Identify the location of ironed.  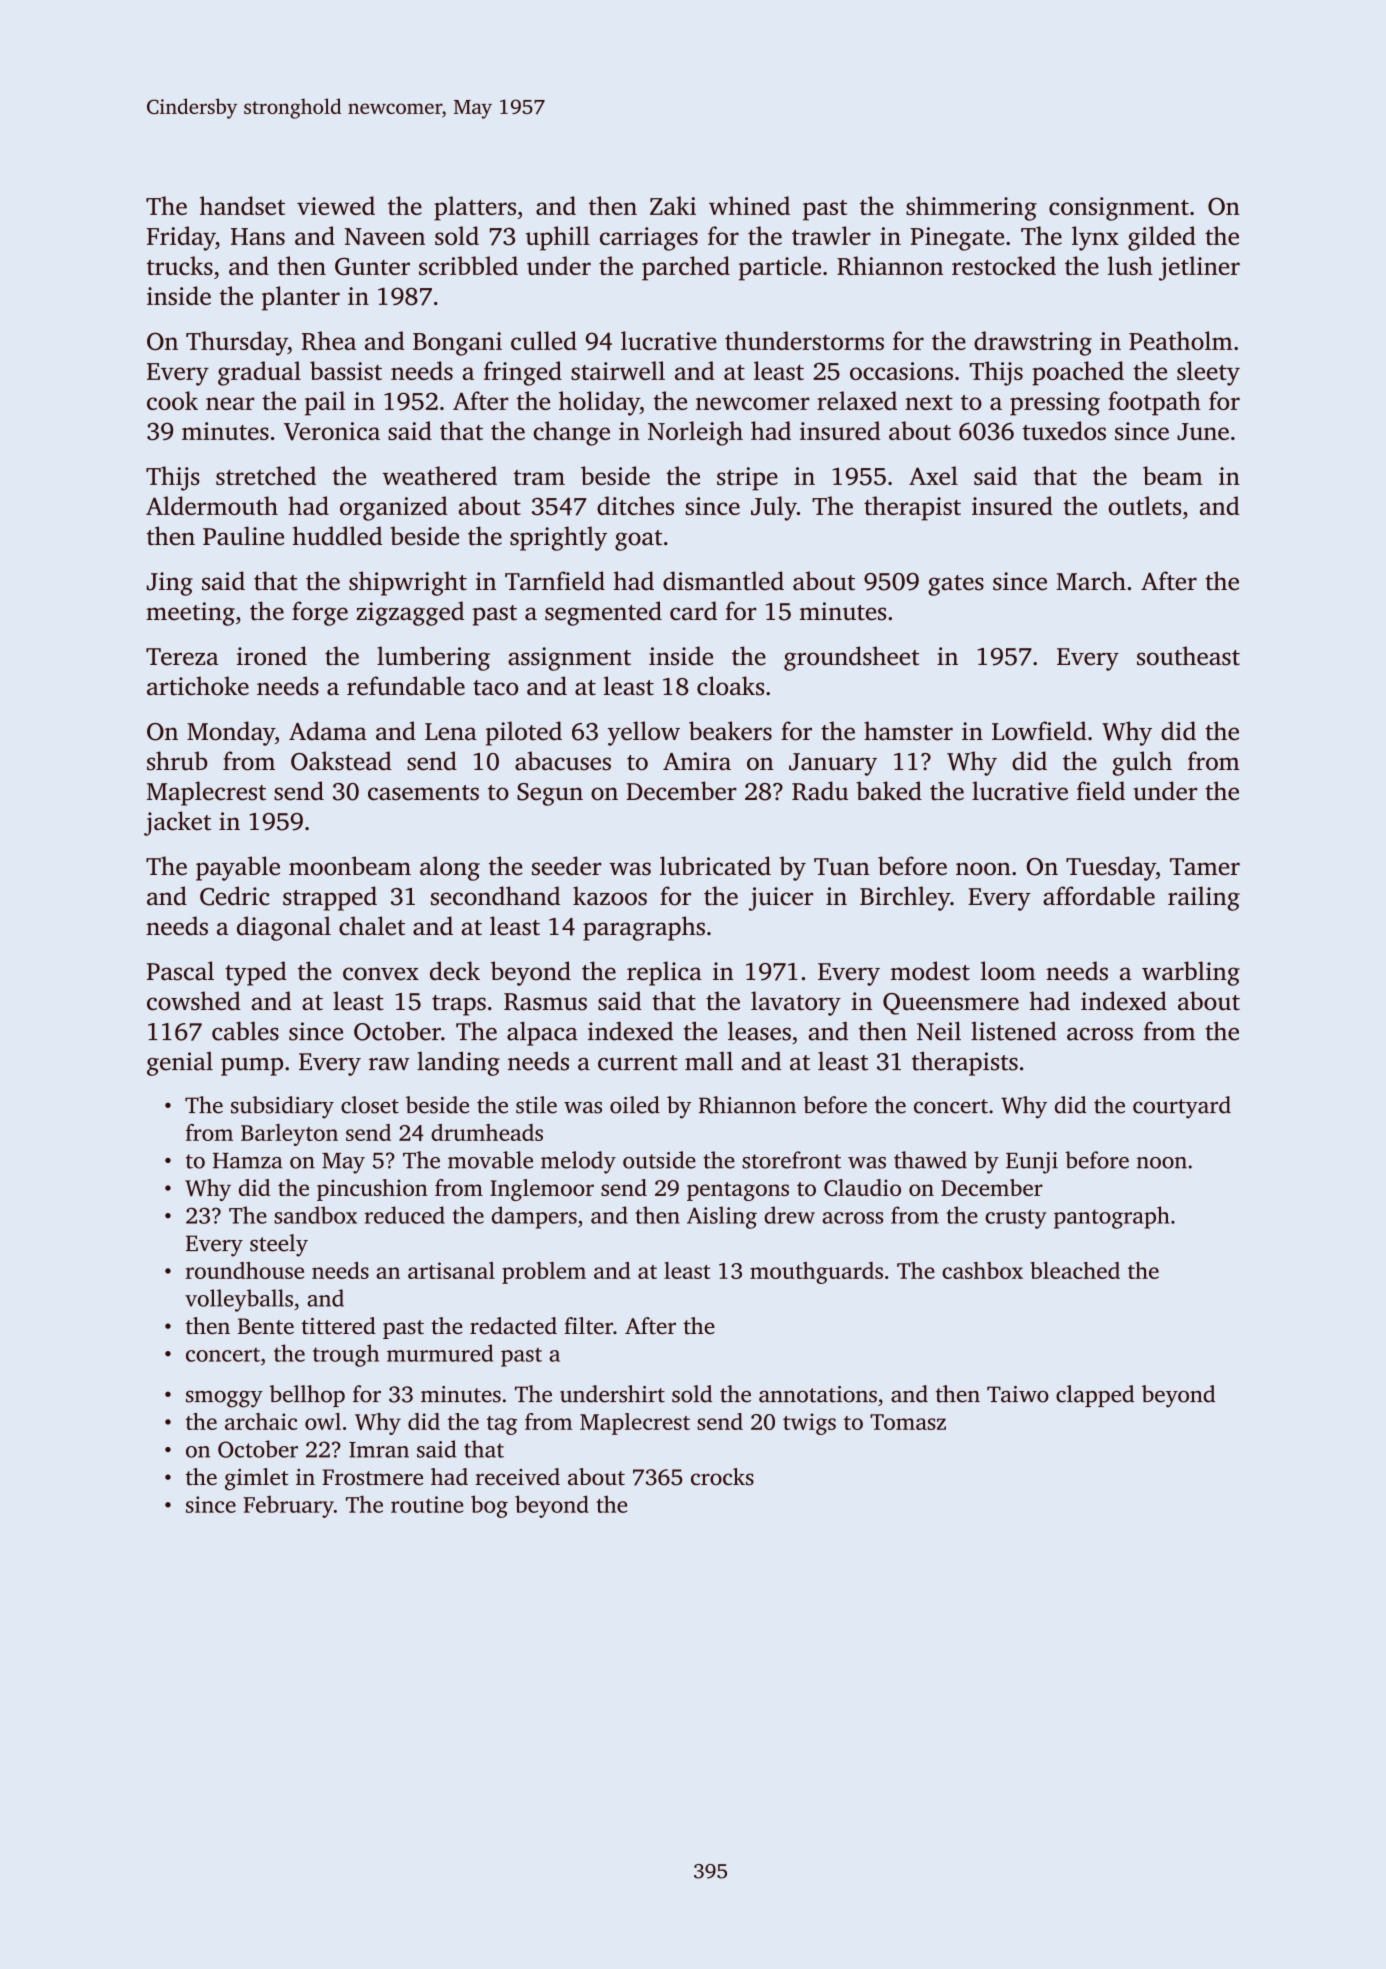
(272, 656).
